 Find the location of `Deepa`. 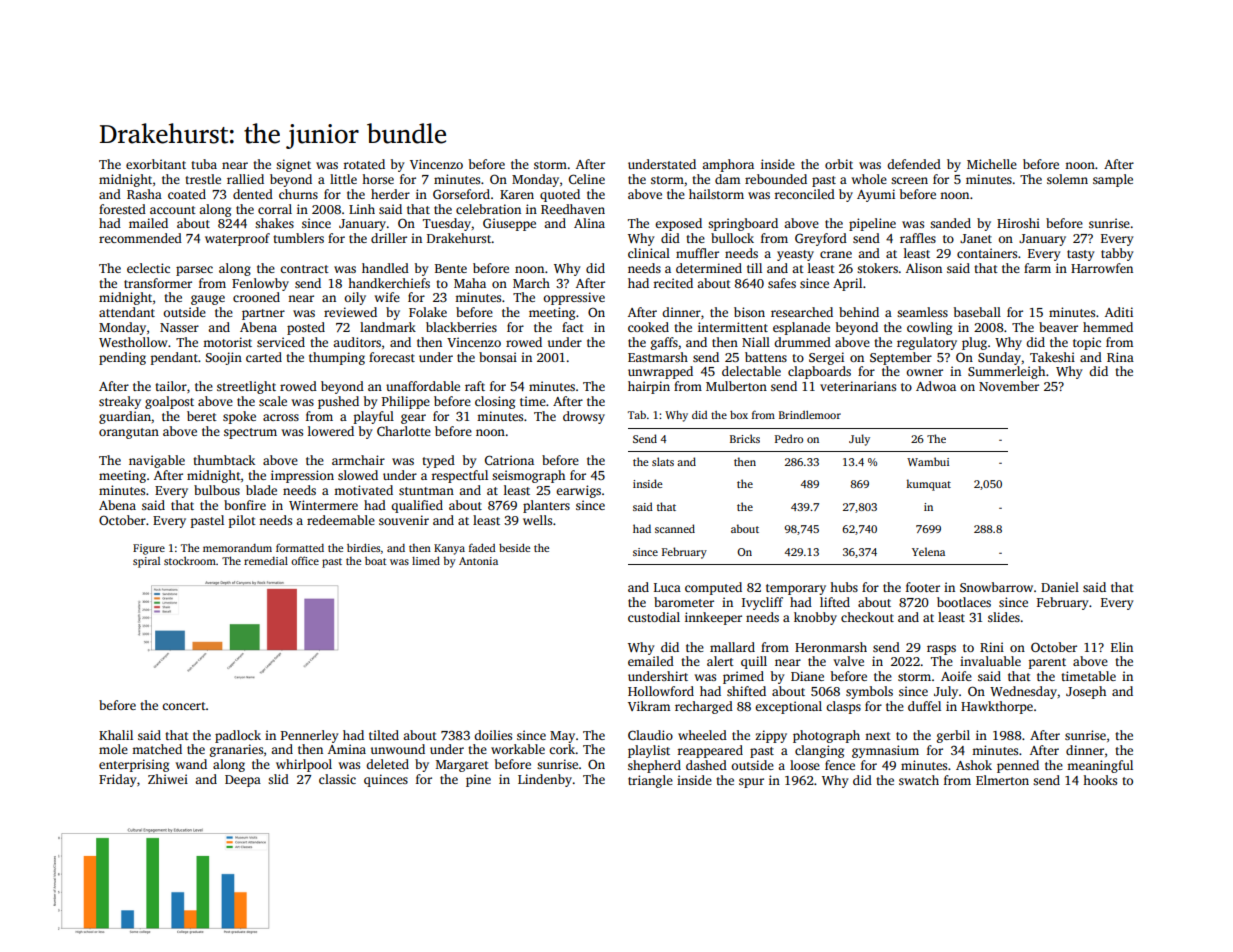

Deepa is located at coordinates (243, 781).
